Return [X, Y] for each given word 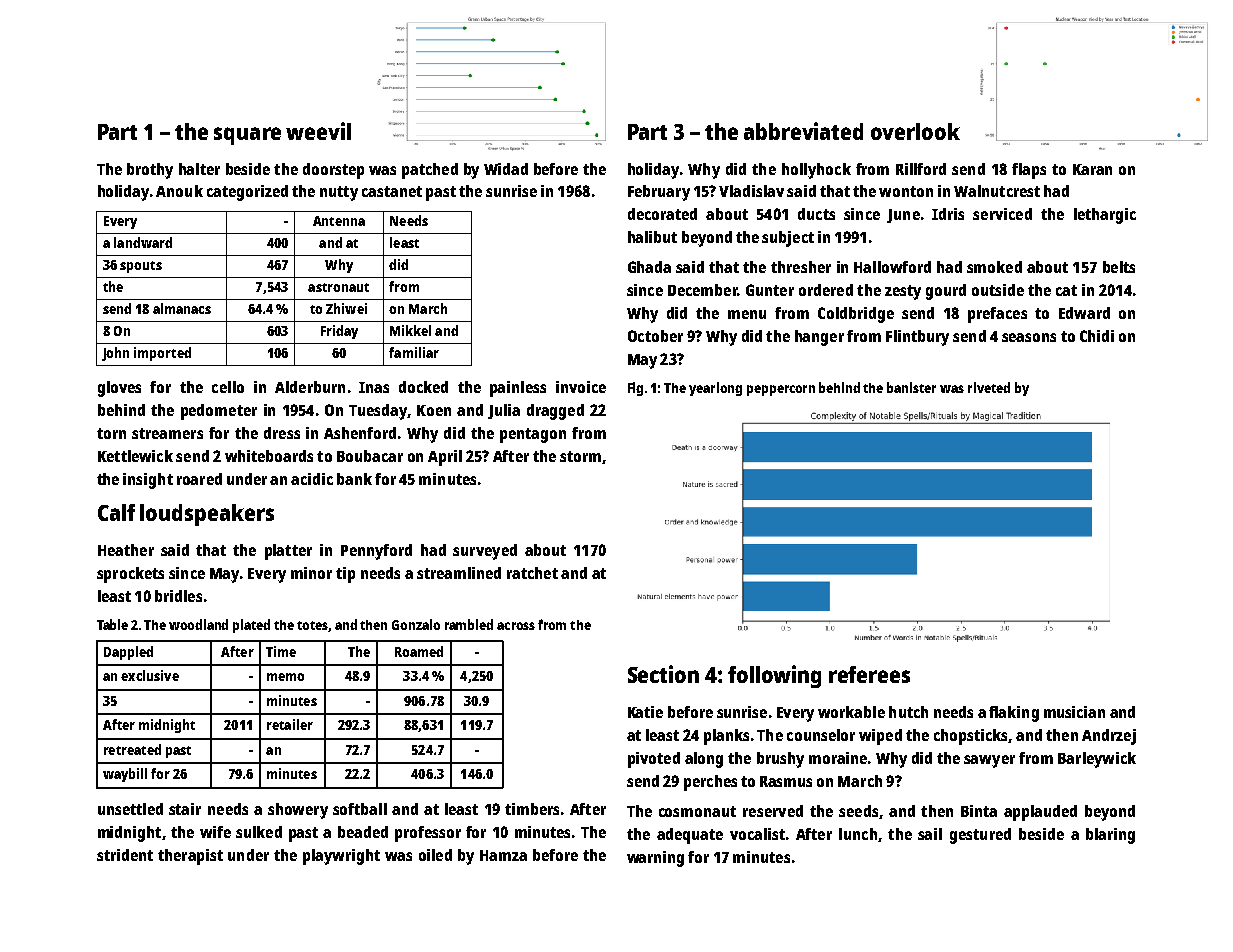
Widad [506, 169]
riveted [989, 387]
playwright [341, 857]
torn [111, 433]
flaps [1029, 171]
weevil [318, 131]
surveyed [485, 552]
